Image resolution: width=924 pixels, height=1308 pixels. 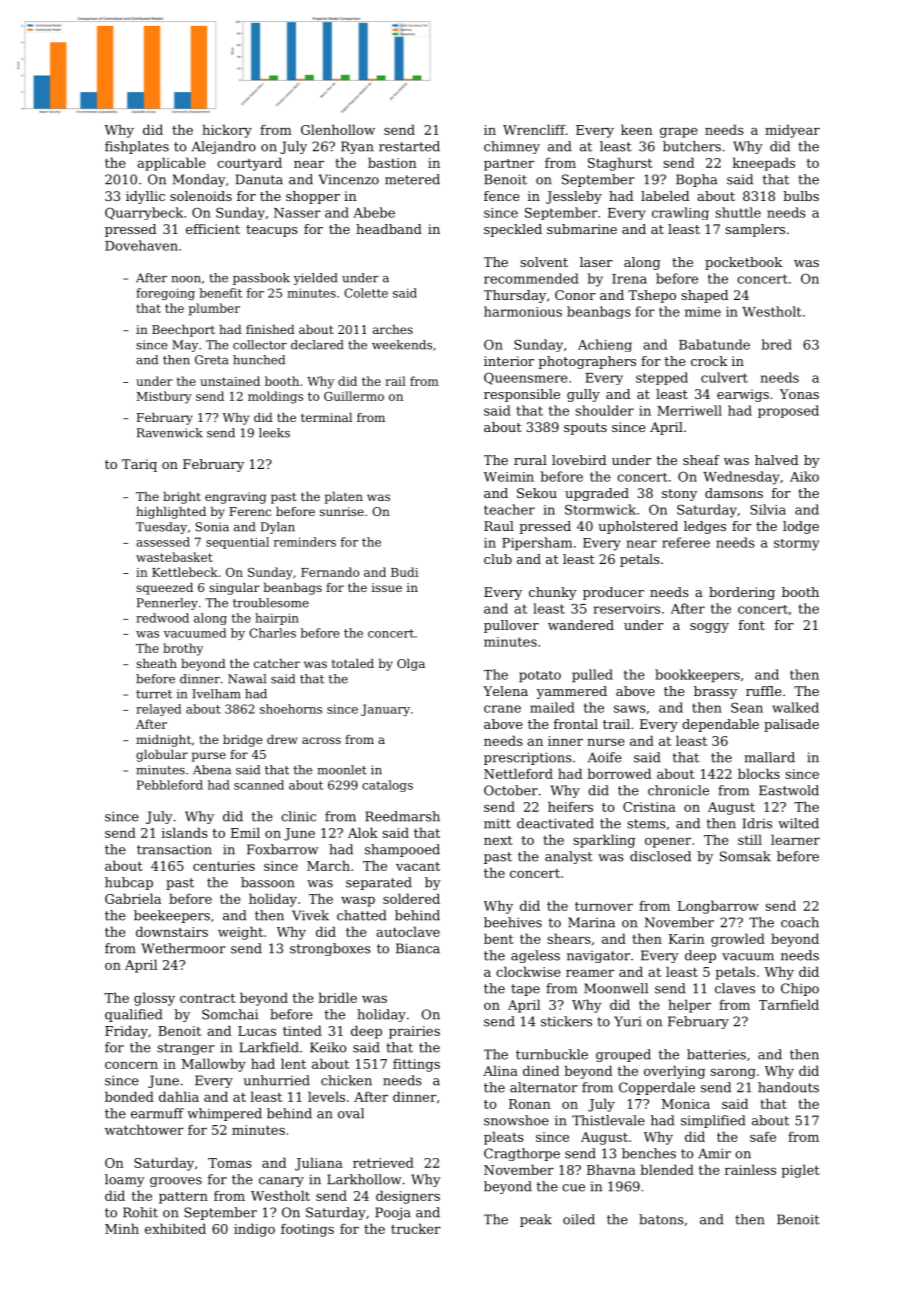 What do you see at coordinates (416, 1065) in the document?
I see `fittings` at bounding box center [416, 1065].
